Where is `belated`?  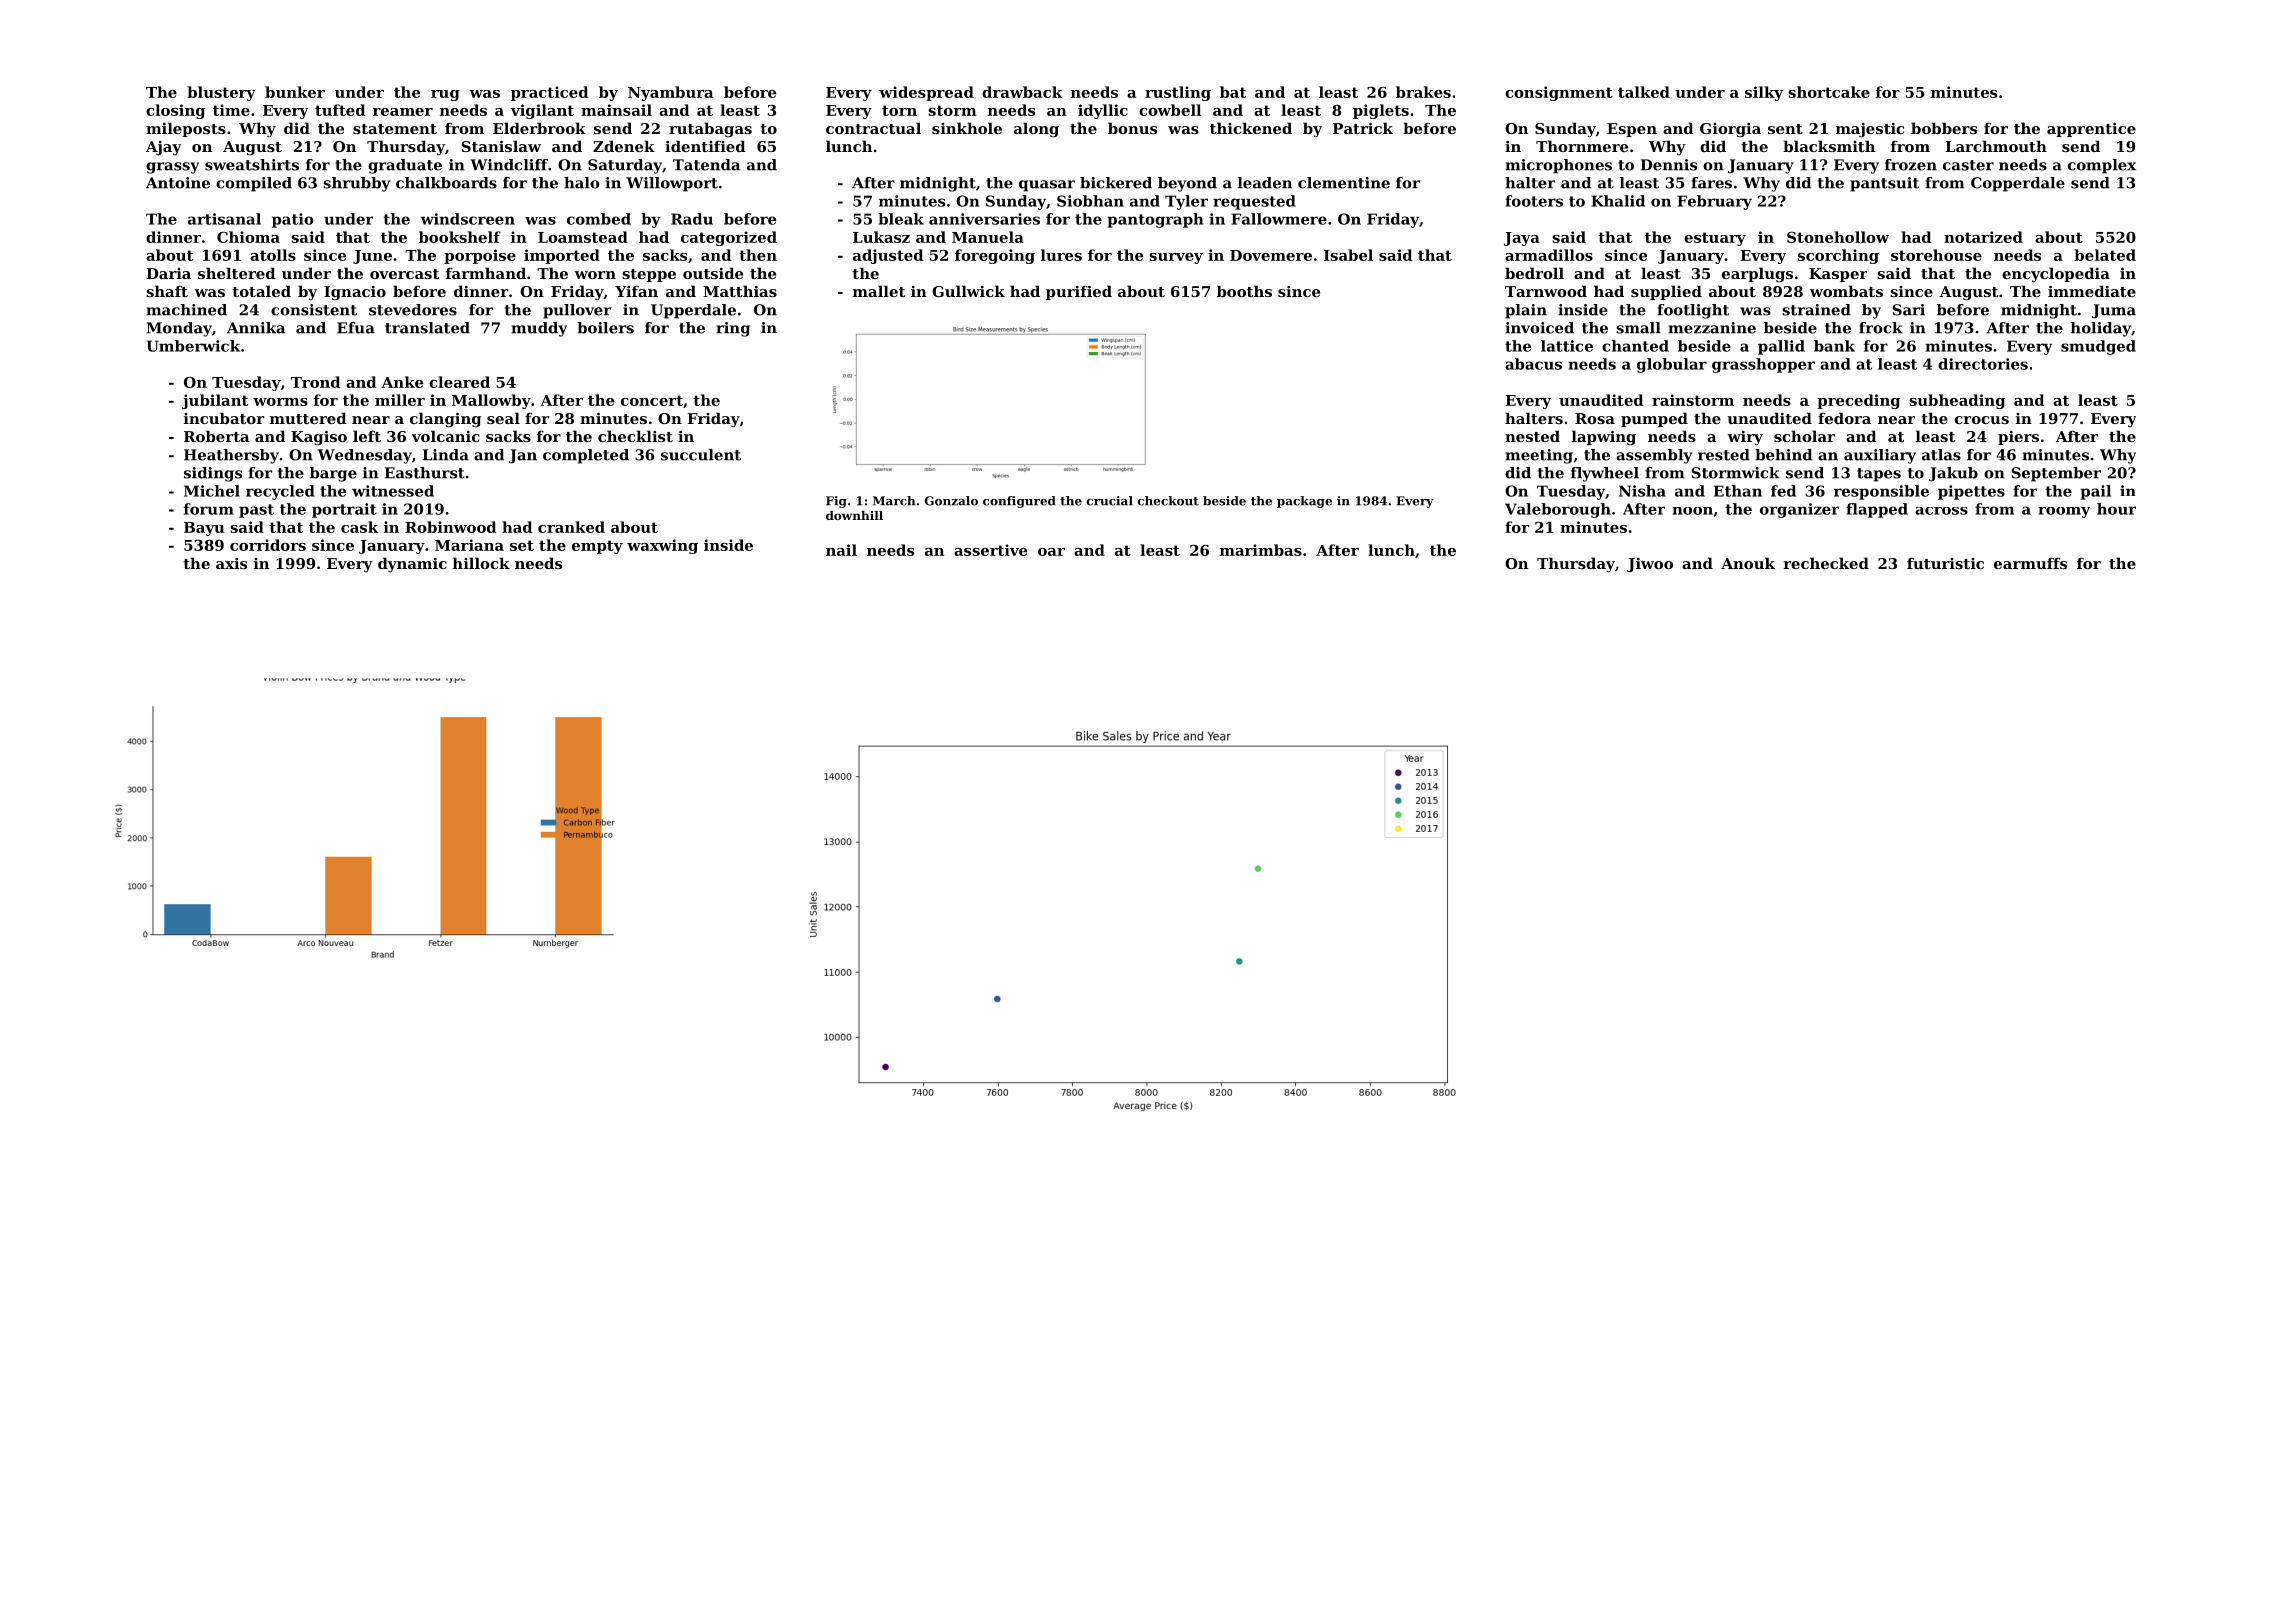 belated is located at coordinates (2105, 255).
